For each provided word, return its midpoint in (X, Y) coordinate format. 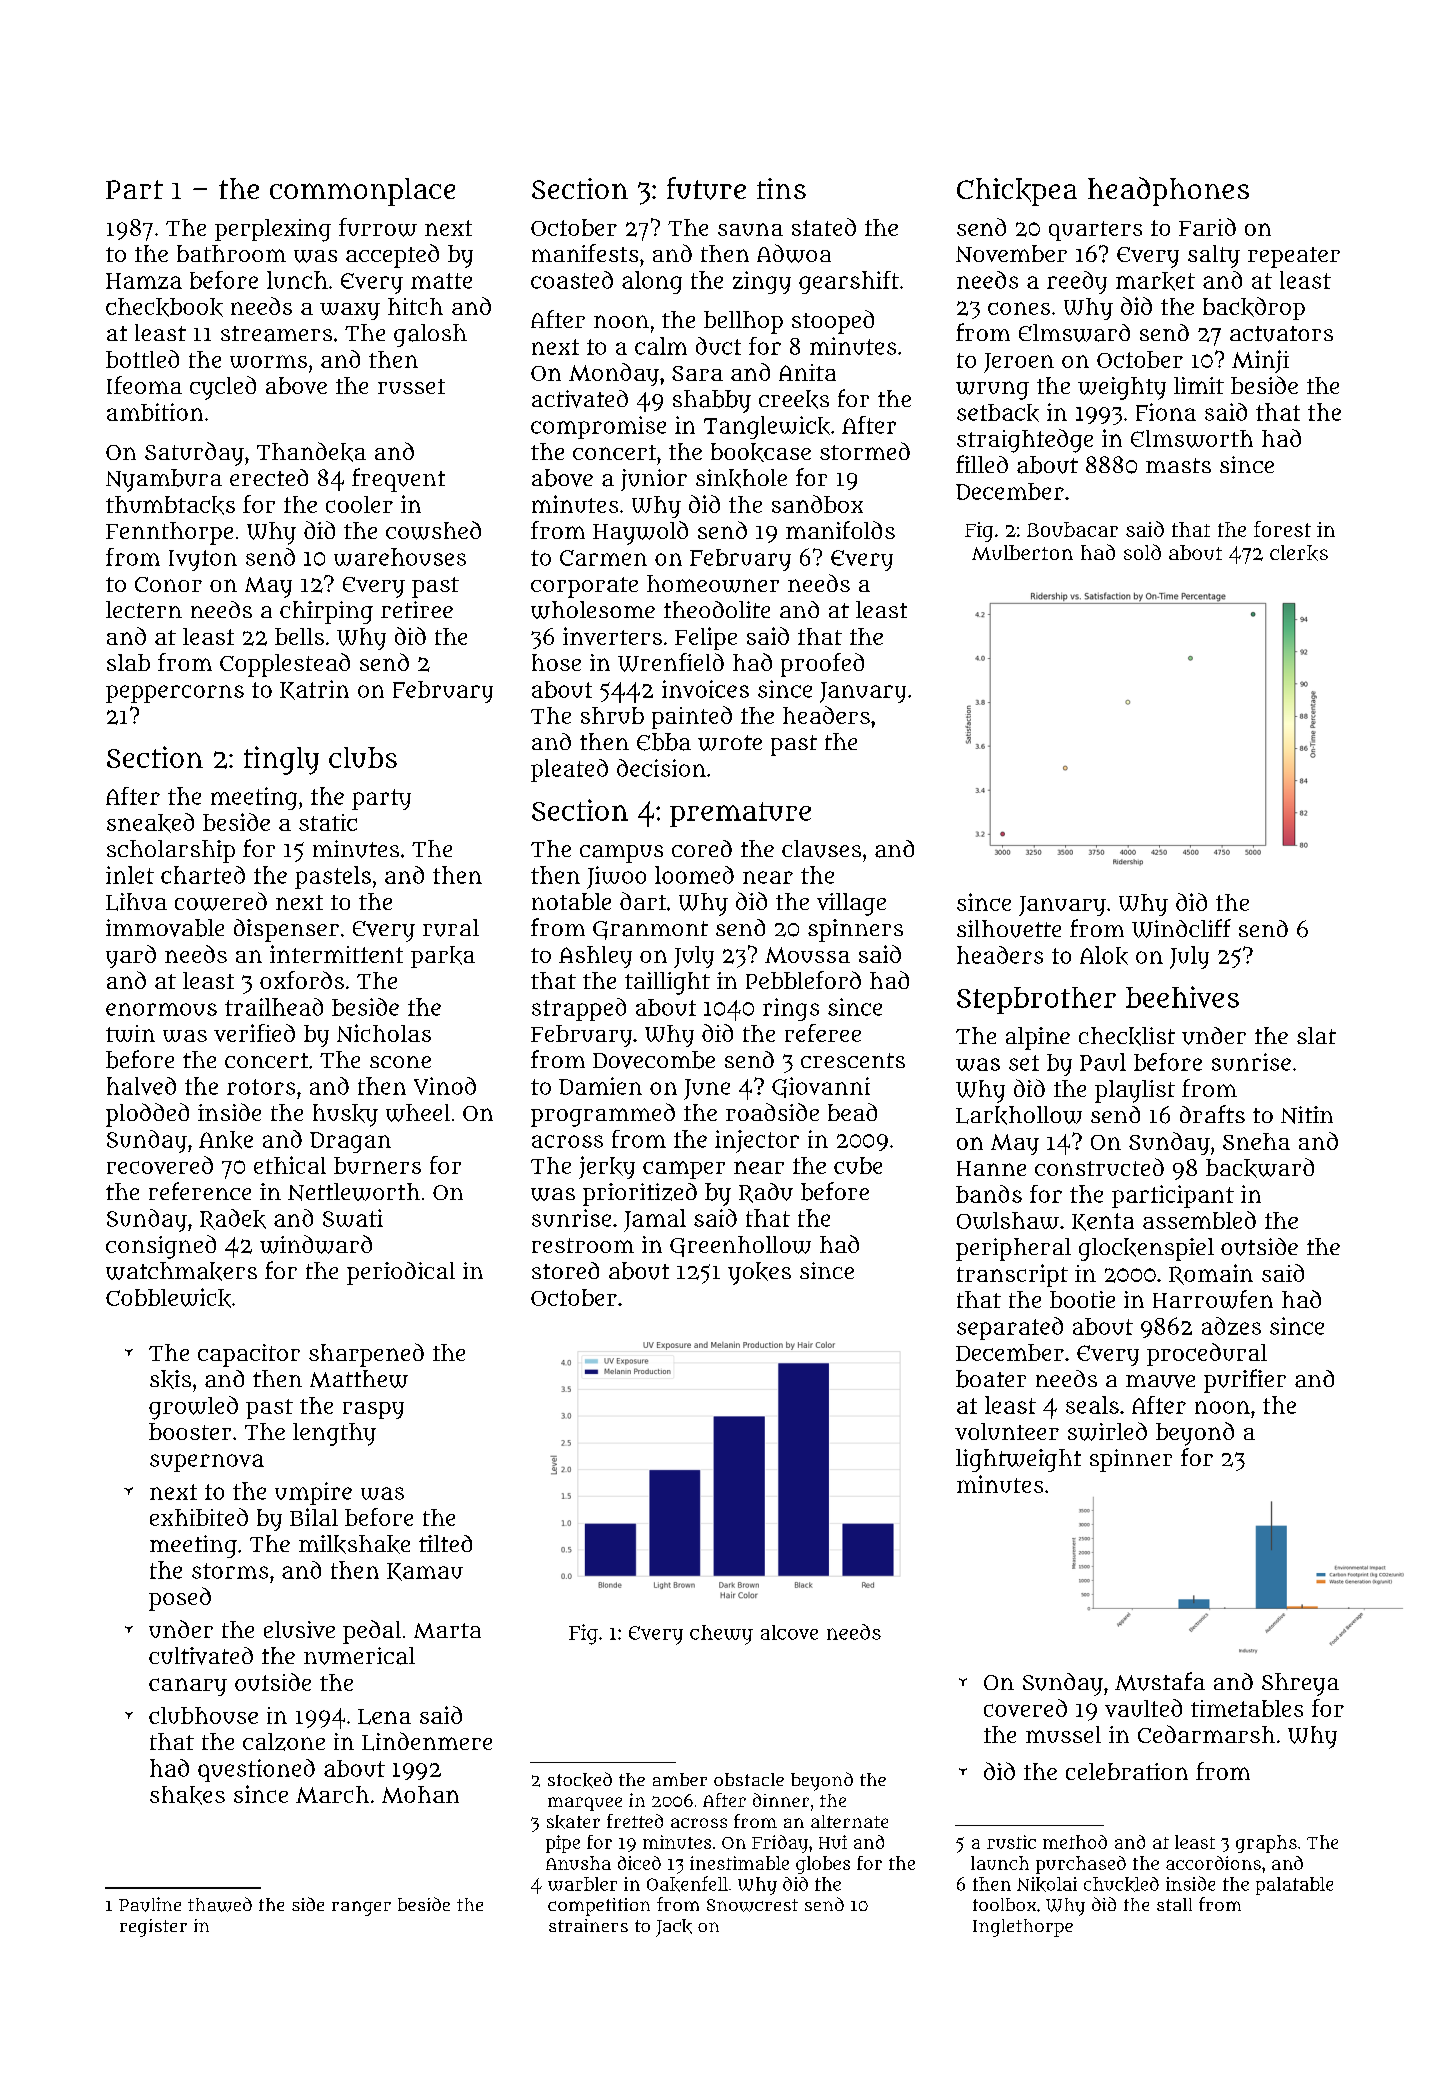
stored (565, 1270)
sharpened (366, 1355)
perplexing (273, 230)
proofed (822, 665)
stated (824, 227)
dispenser (286, 930)
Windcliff (1181, 928)
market (1155, 281)
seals (1092, 1405)
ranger (361, 1908)
